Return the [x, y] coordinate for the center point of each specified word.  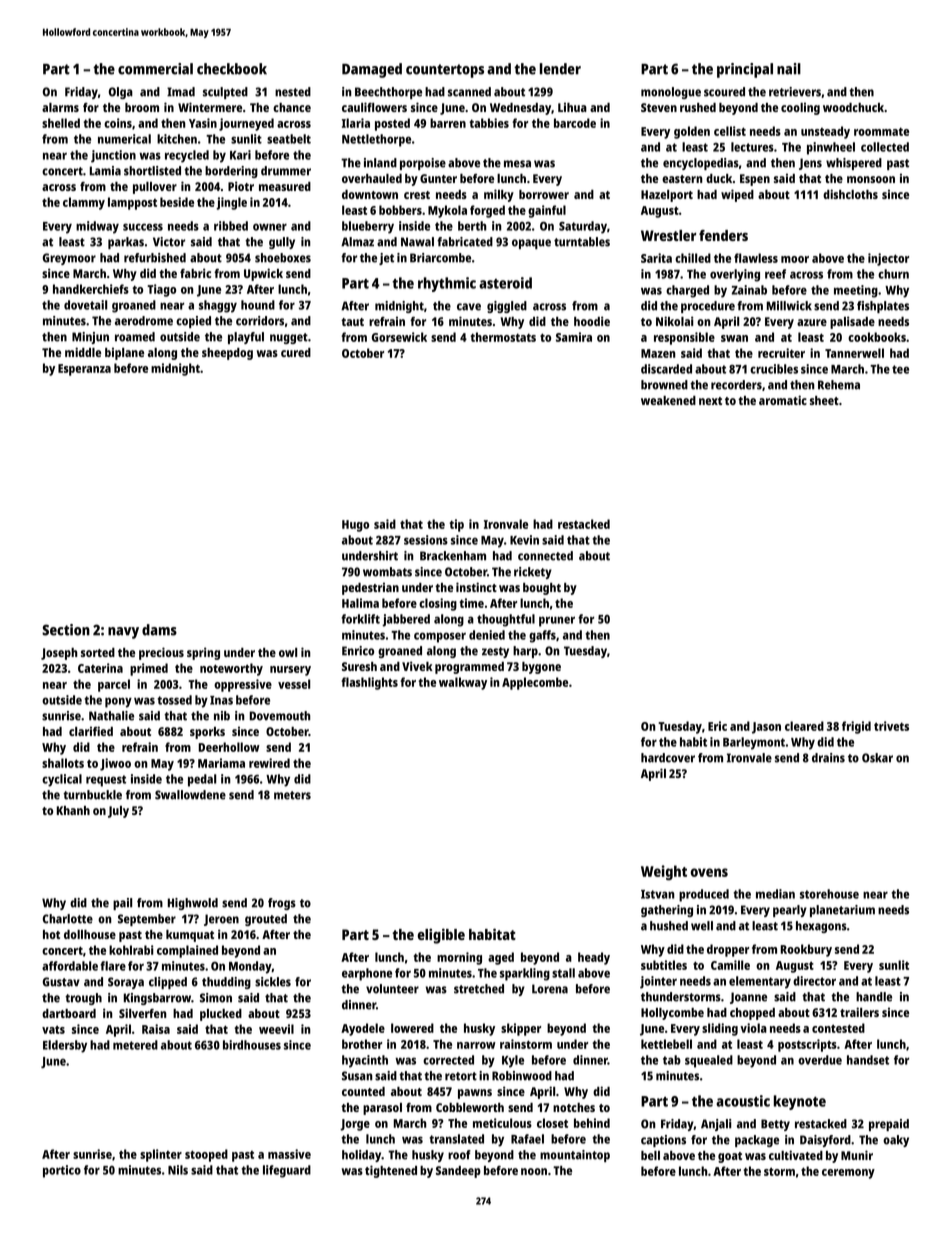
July [118, 812]
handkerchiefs [91, 289]
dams [159, 630]
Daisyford [825, 1141]
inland [380, 163]
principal [745, 70]
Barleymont [754, 743]
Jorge [355, 1125]
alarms [60, 107]
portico [62, 1171]
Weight [664, 872]
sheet [824, 400]
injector [888, 259]
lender [560, 69]
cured [296, 352]
